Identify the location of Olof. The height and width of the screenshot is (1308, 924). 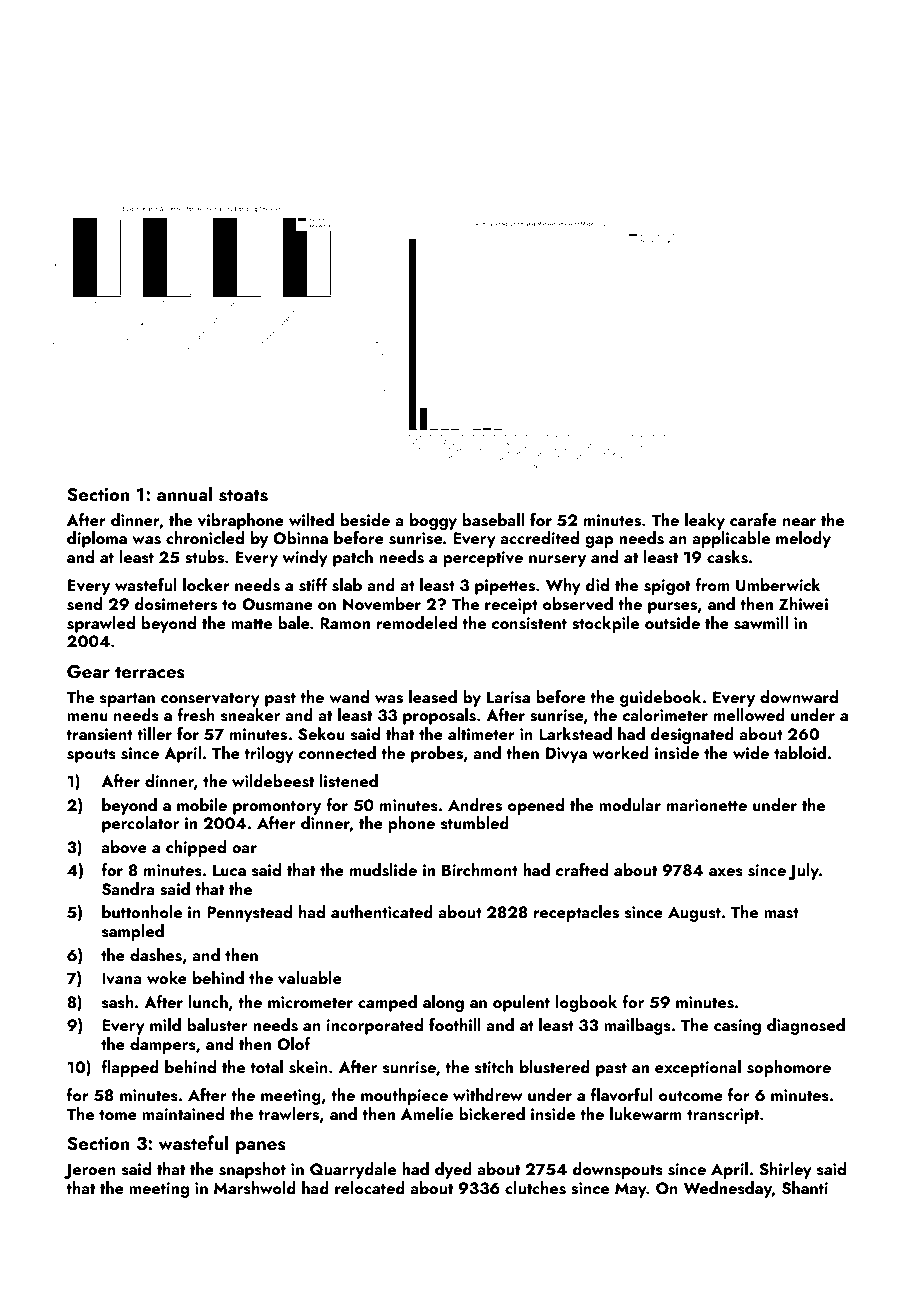
(293, 1044).
